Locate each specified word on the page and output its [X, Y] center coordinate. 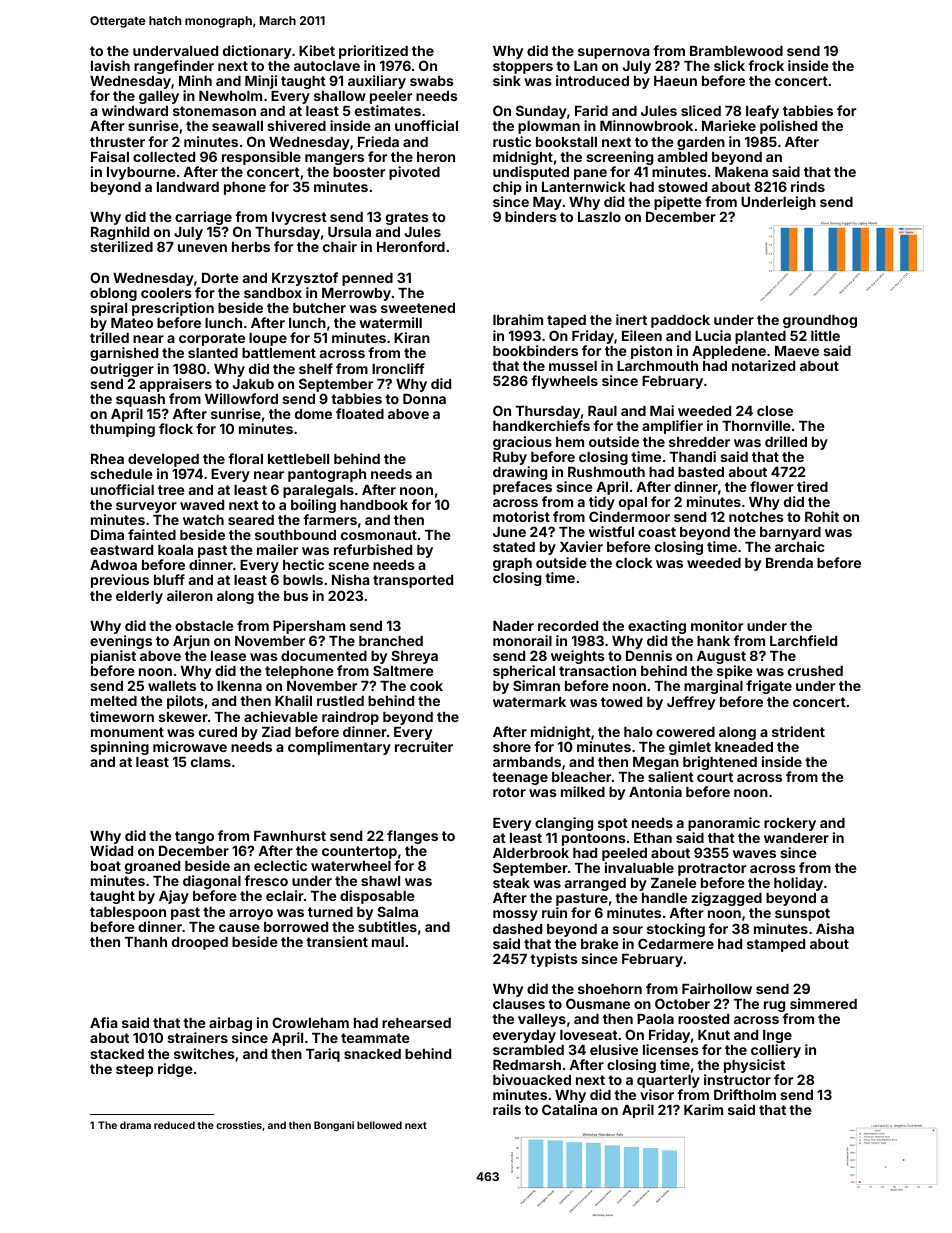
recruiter [424, 746]
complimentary [339, 748]
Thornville [756, 425]
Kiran [412, 337]
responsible [261, 158]
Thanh [146, 942]
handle [664, 898]
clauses [519, 1004]
